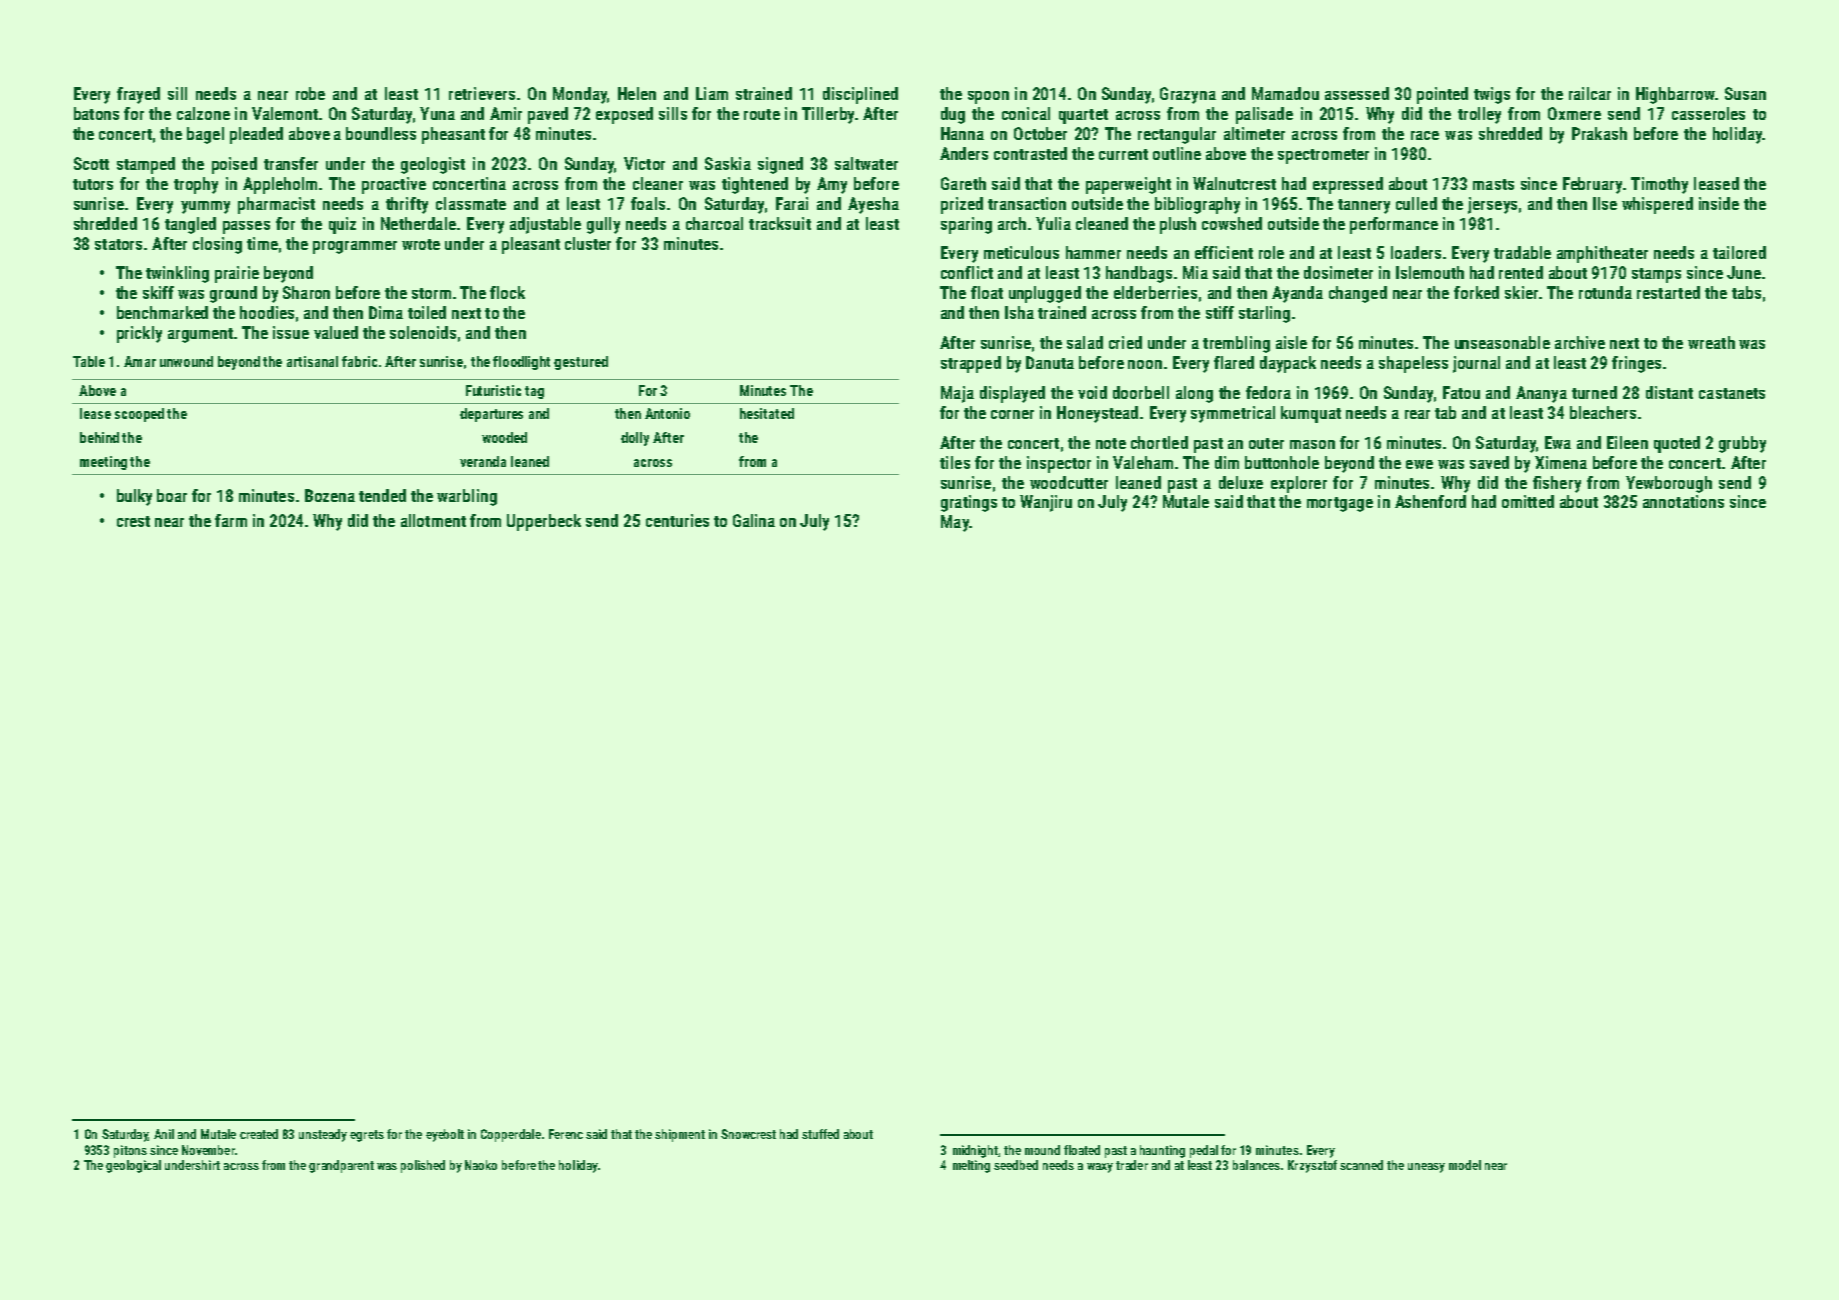  I want to click on Appleholm, so click(280, 185).
